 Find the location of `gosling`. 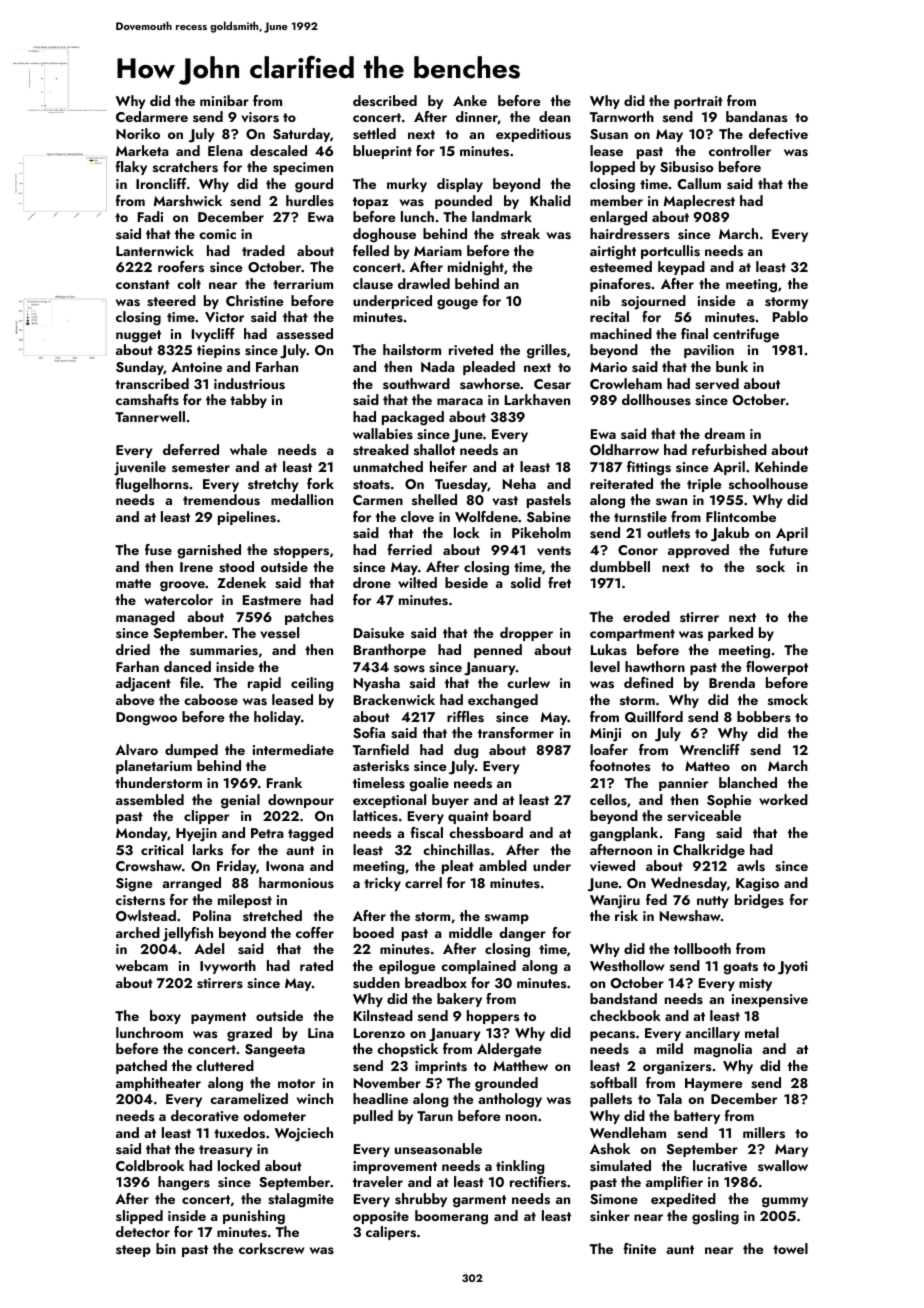

gosling is located at coordinates (715, 1217).
